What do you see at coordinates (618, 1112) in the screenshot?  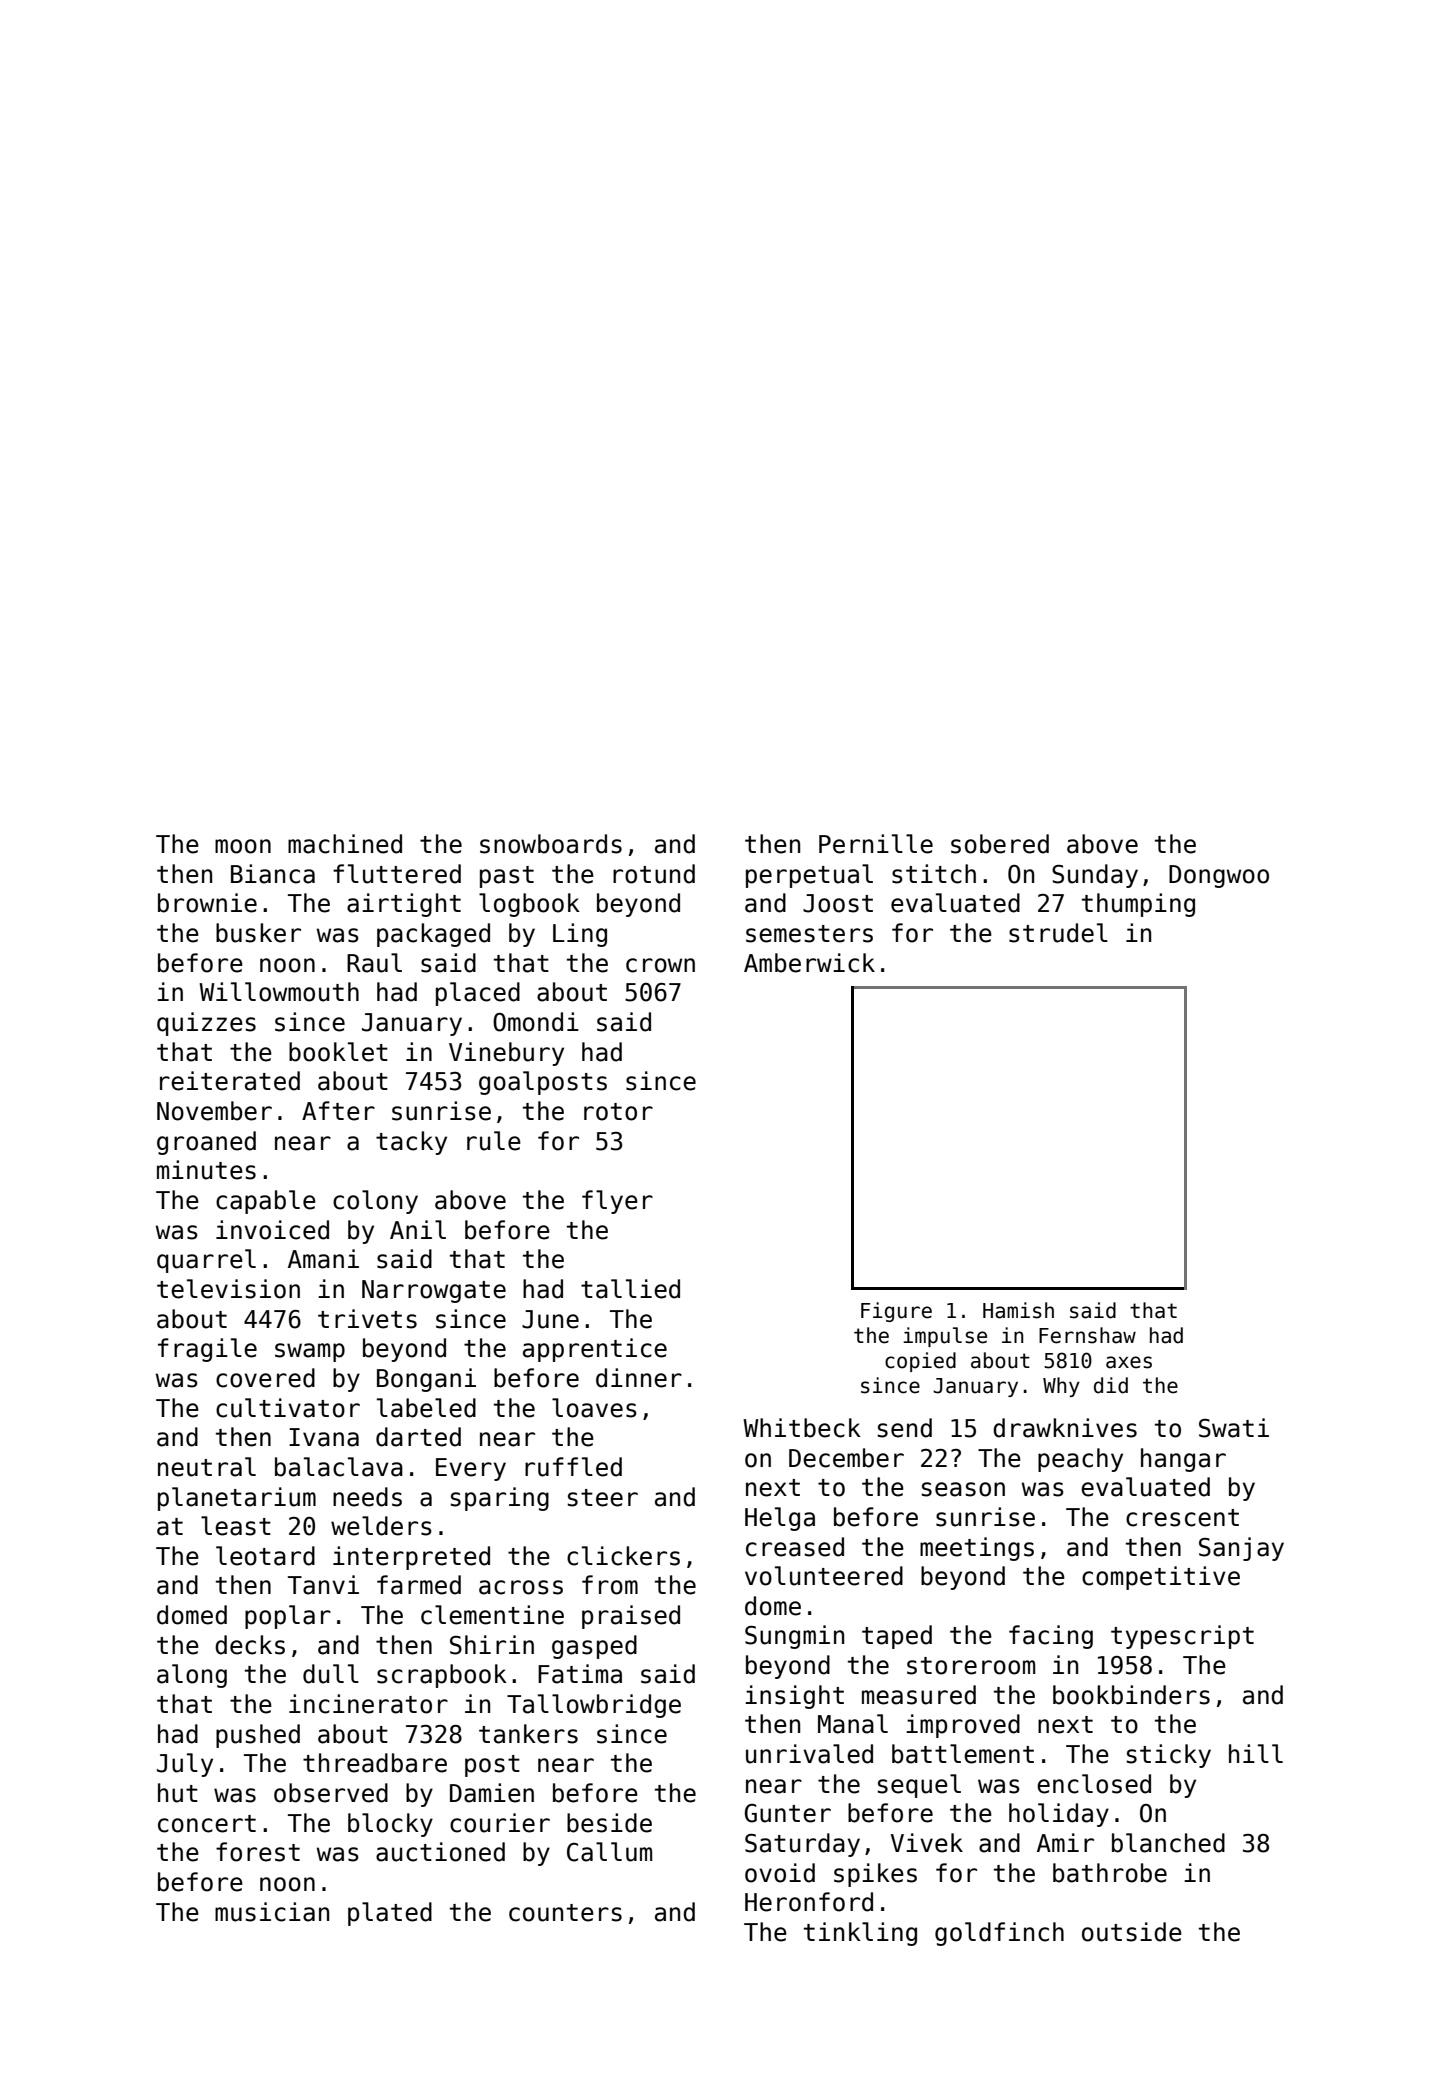 I see `rotor` at bounding box center [618, 1112].
